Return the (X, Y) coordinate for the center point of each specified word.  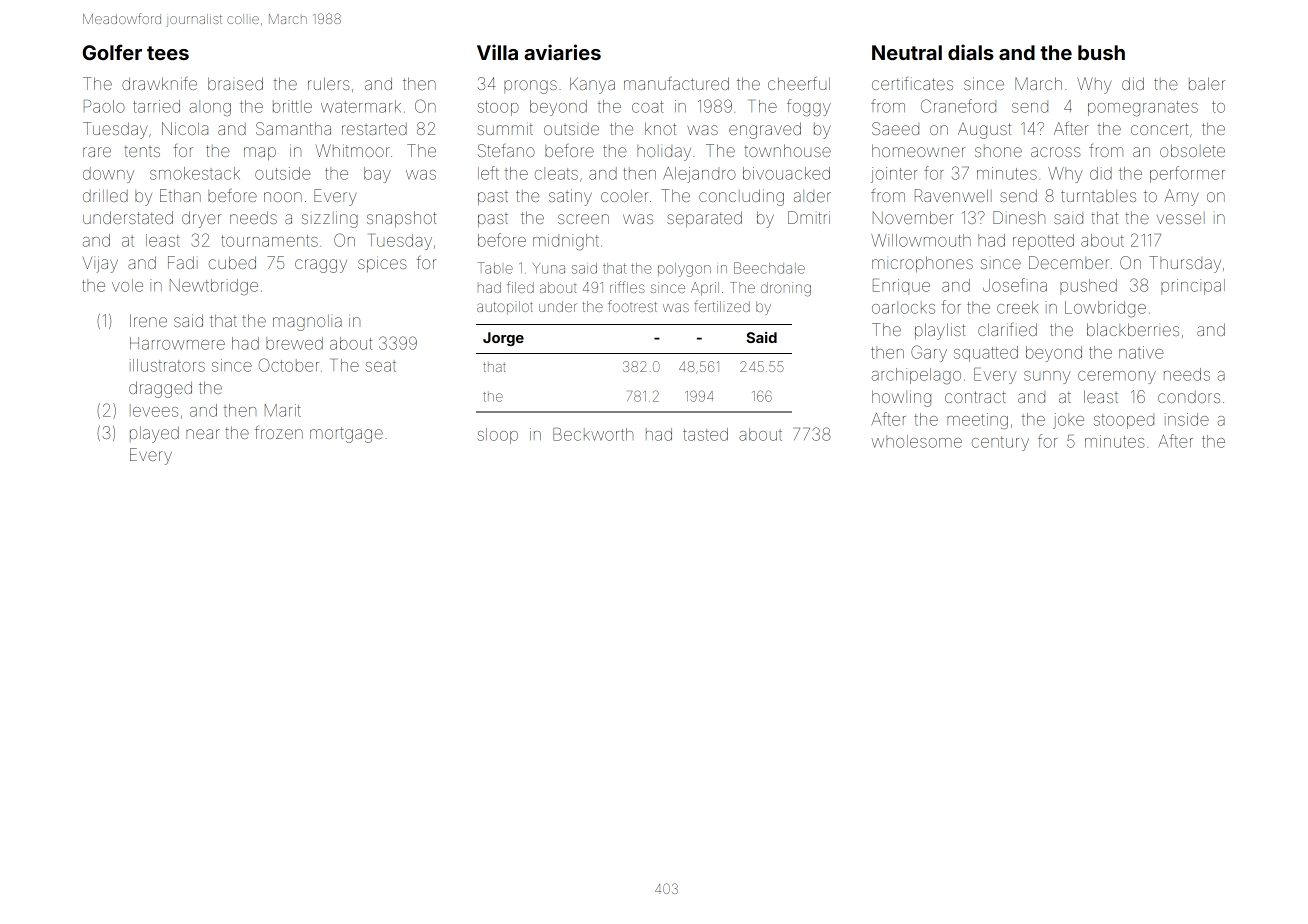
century (1000, 443)
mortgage (346, 435)
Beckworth (593, 434)
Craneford (958, 106)
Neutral (907, 52)
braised (235, 83)
